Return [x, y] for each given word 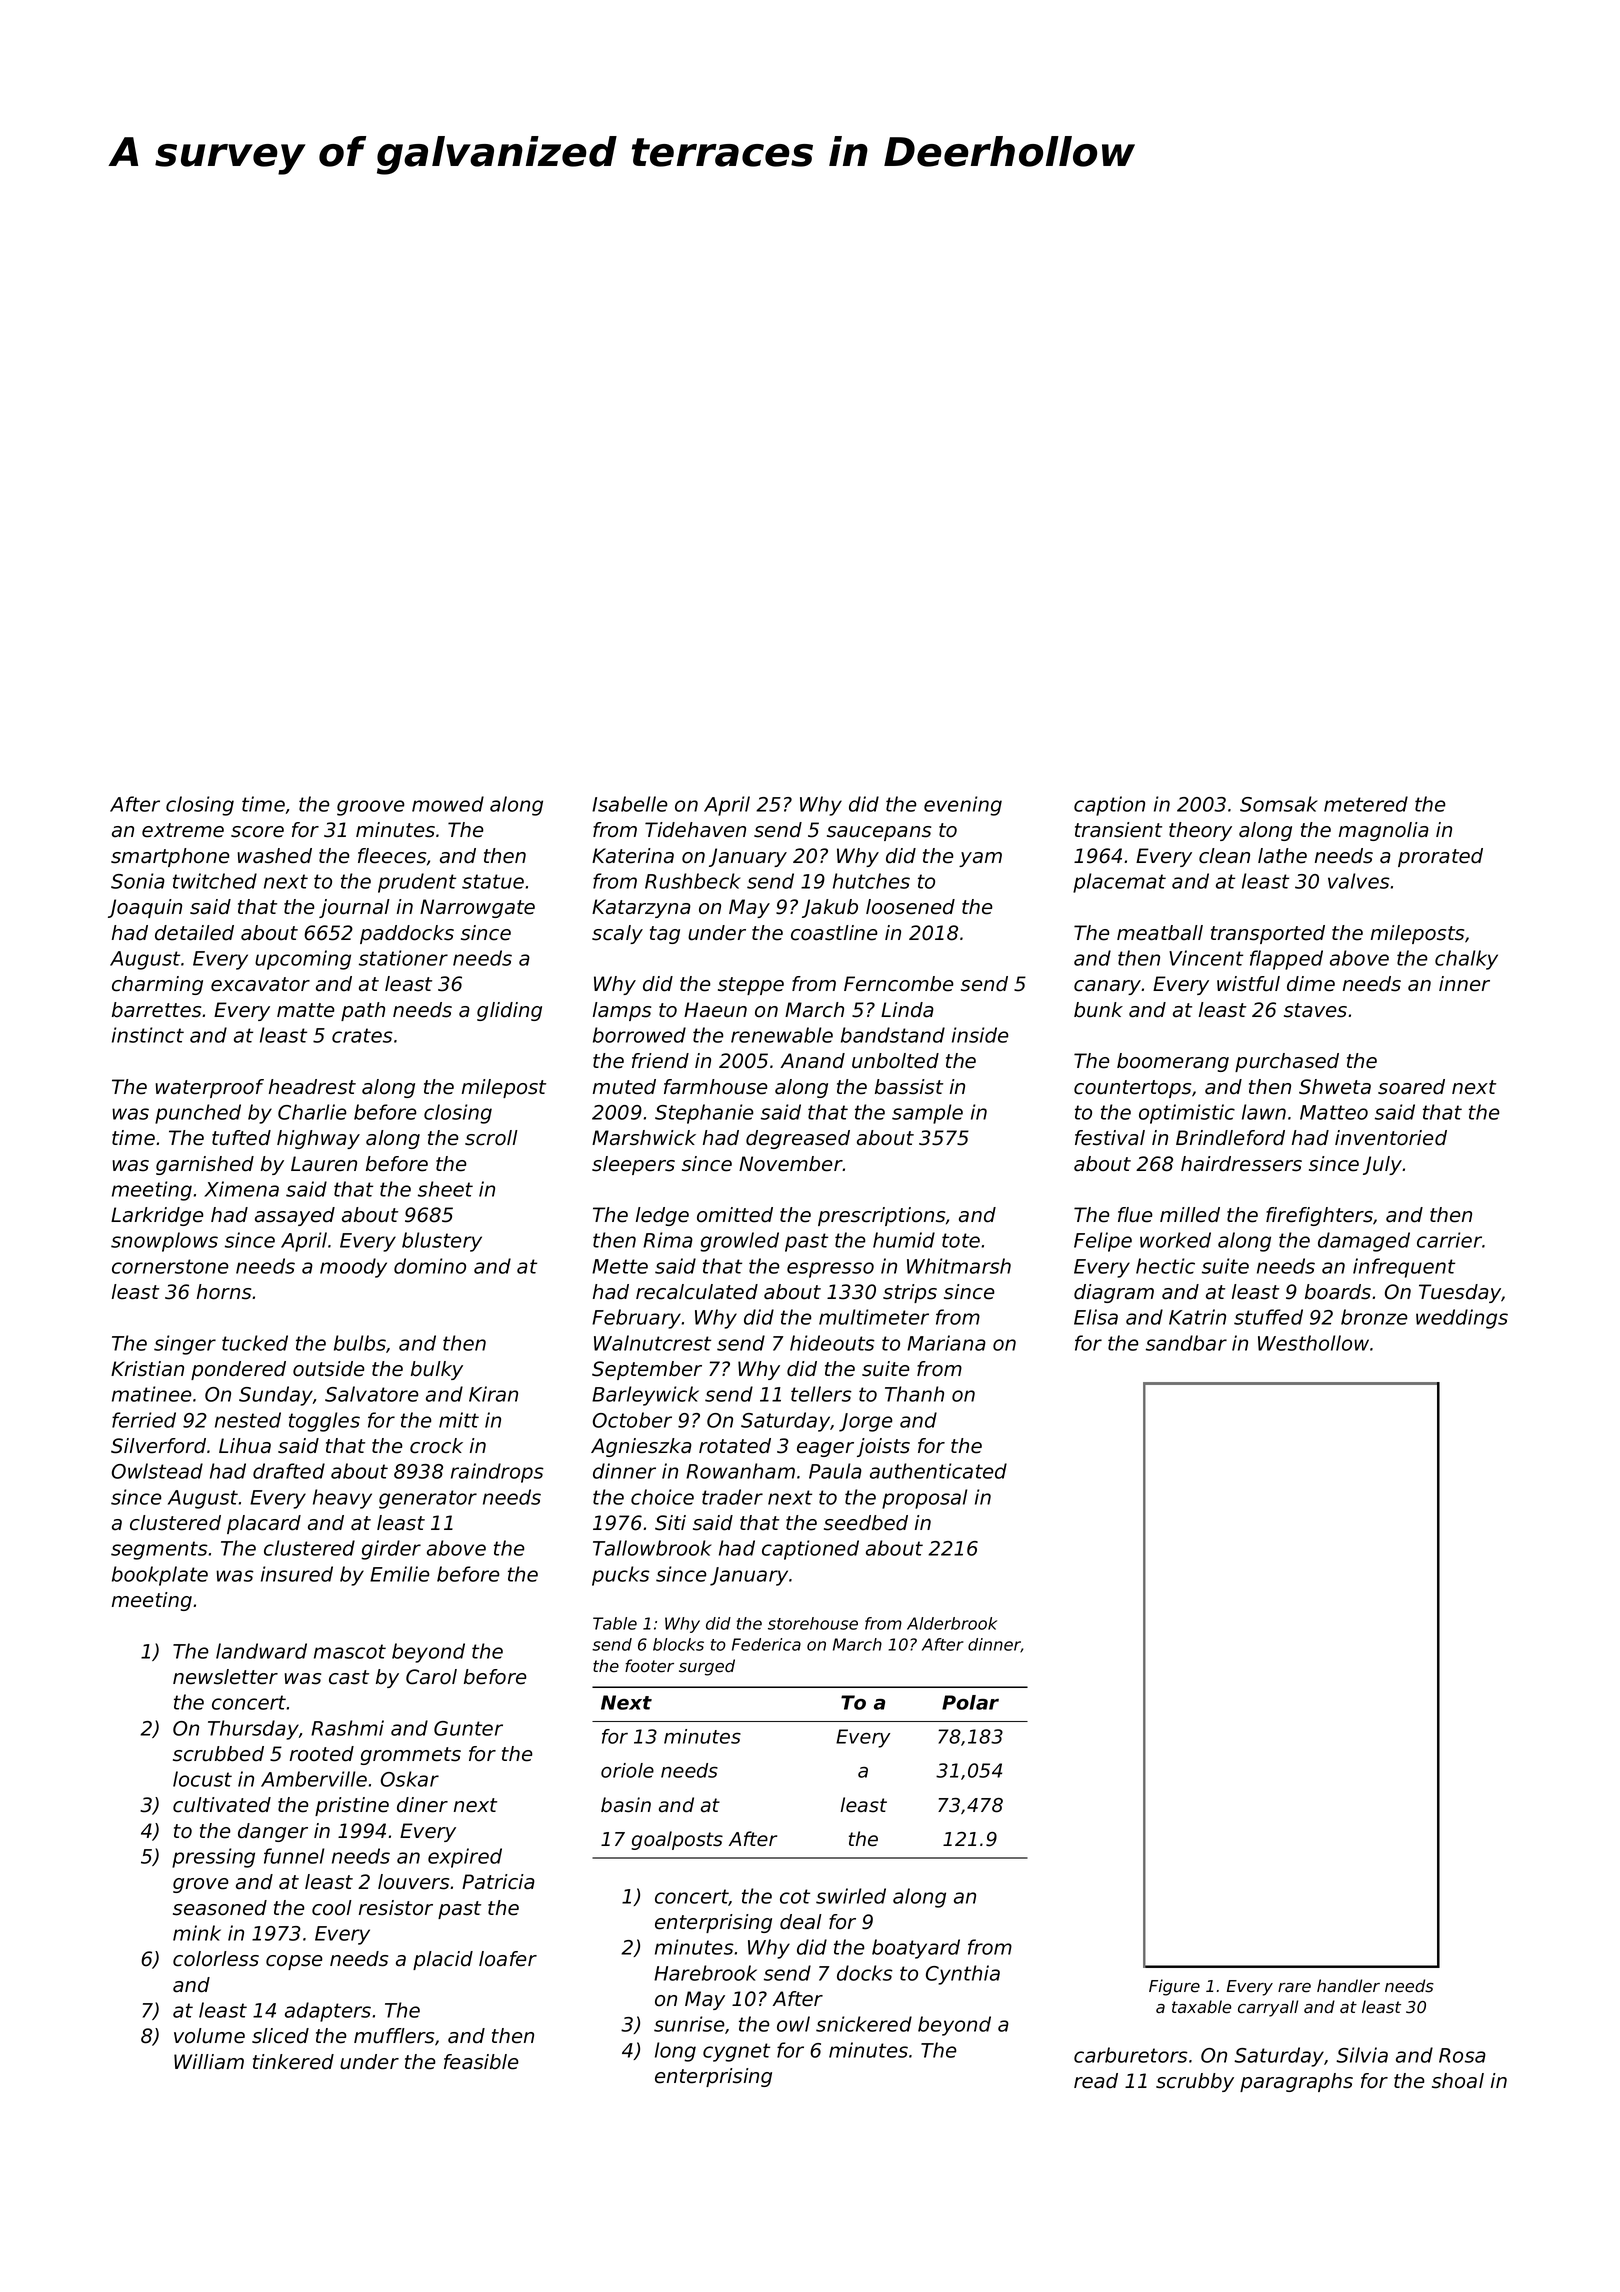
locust [202, 1779]
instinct [148, 1035]
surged [707, 1667]
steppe [751, 986]
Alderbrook [952, 1623]
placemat [1119, 883]
